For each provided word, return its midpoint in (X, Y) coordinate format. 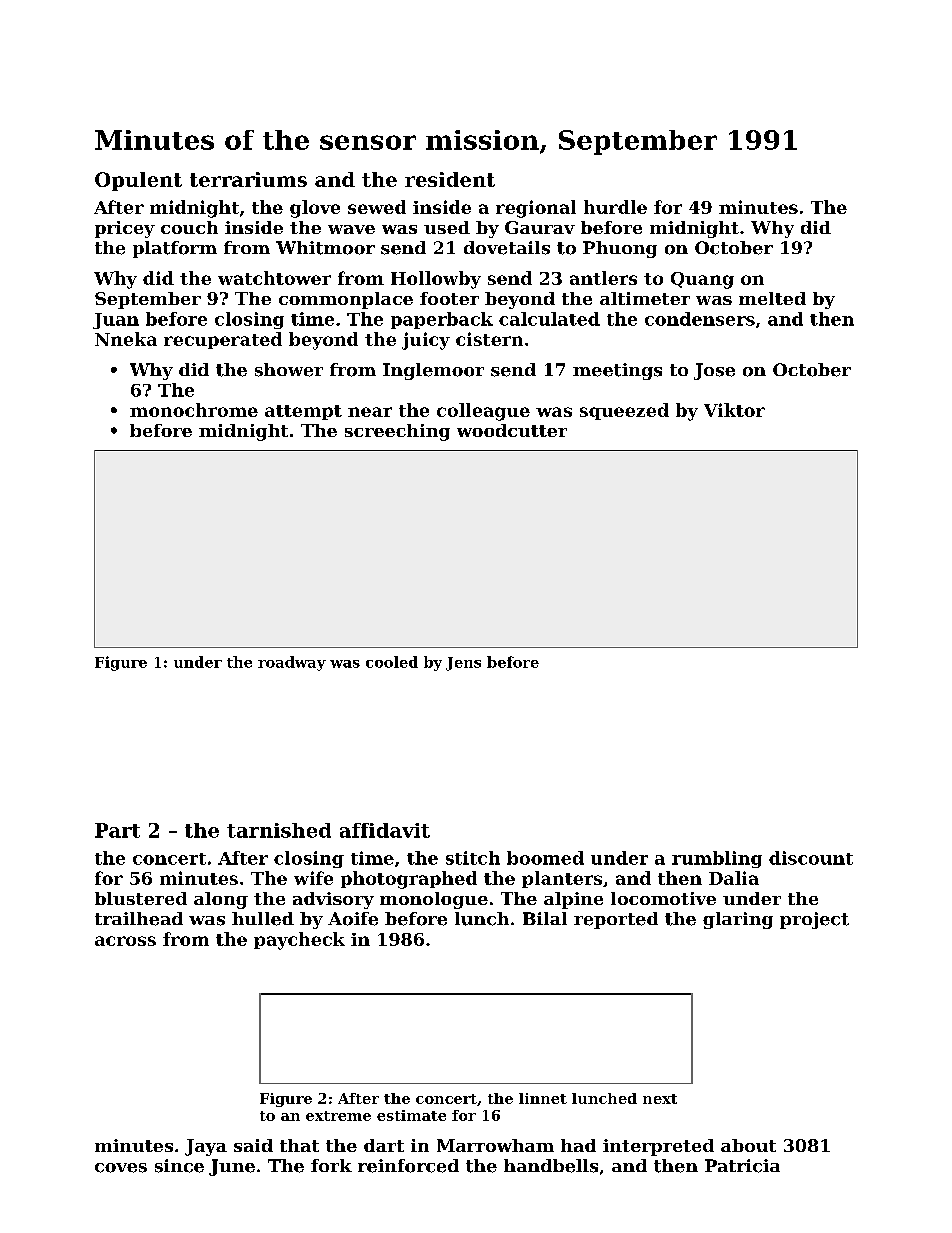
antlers (603, 278)
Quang (702, 280)
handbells (551, 1166)
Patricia (742, 1166)
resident (450, 179)
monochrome (194, 410)
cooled (392, 662)
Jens (463, 664)
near (370, 412)
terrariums (248, 179)
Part (117, 830)
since (179, 1166)
